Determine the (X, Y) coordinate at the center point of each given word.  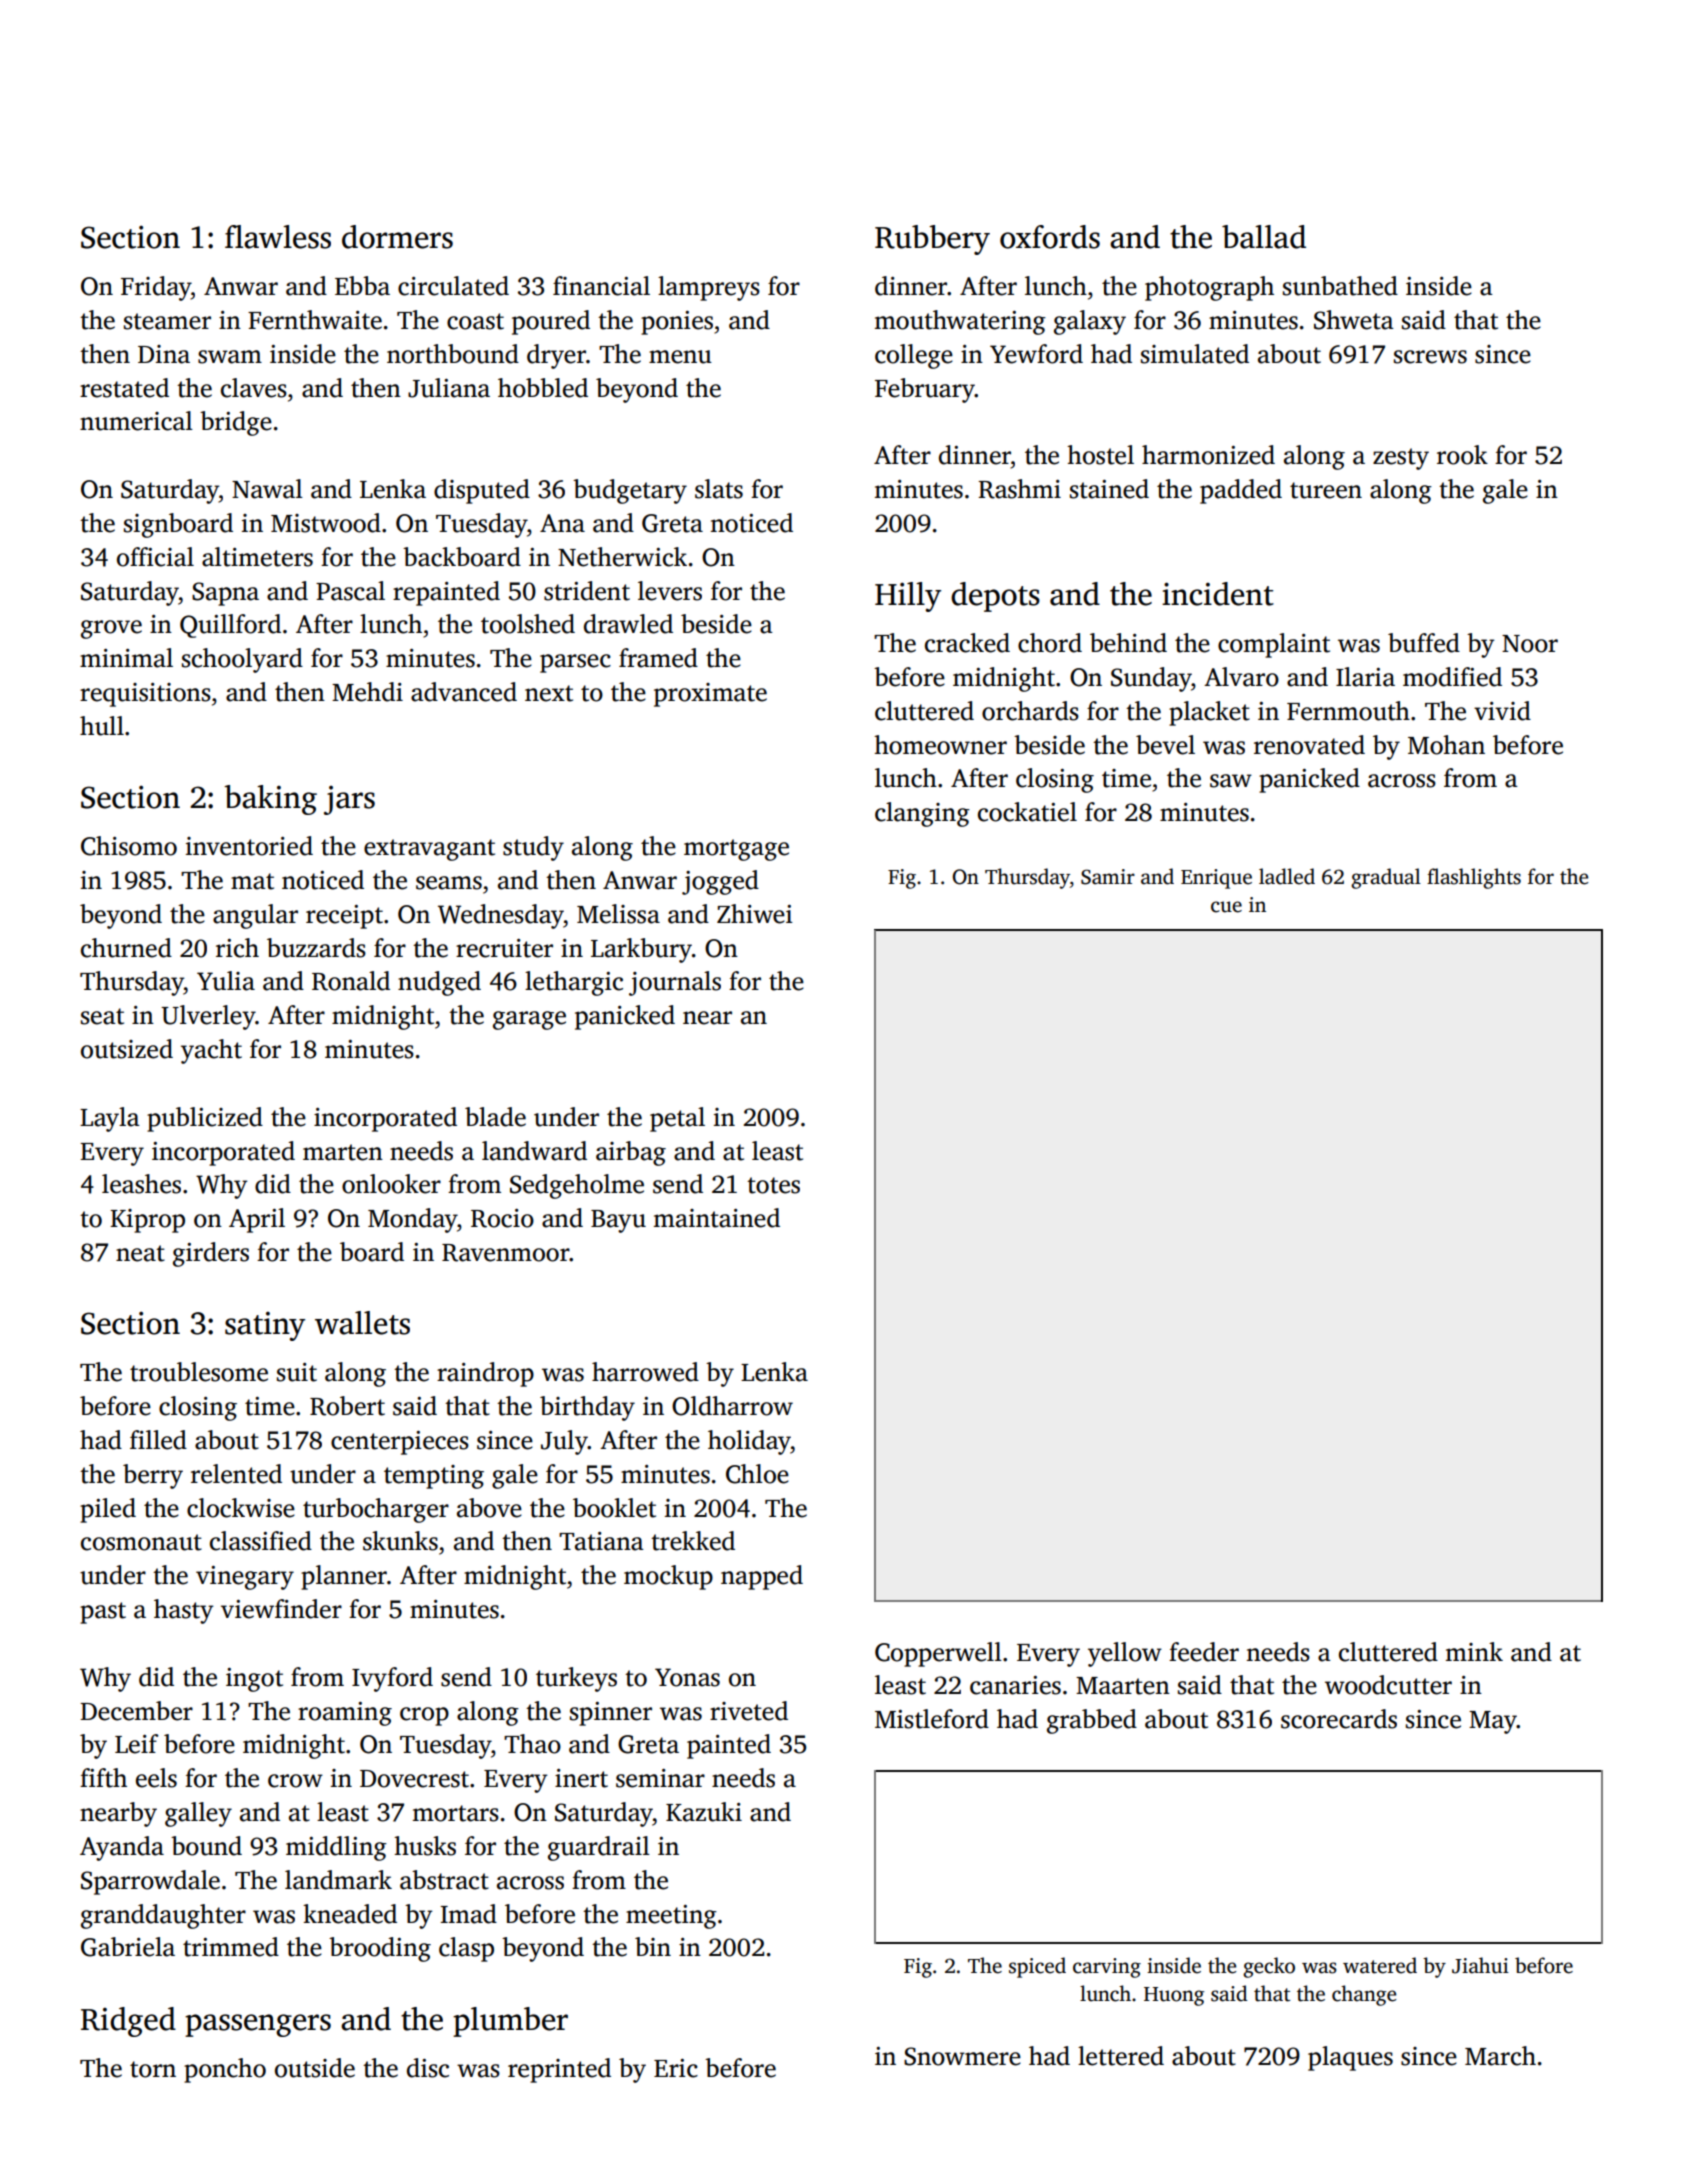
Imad (469, 1914)
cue (1226, 907)
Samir (1108, 877)
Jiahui (1480, 1965)
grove (111, 629)
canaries (1015, 1685)
